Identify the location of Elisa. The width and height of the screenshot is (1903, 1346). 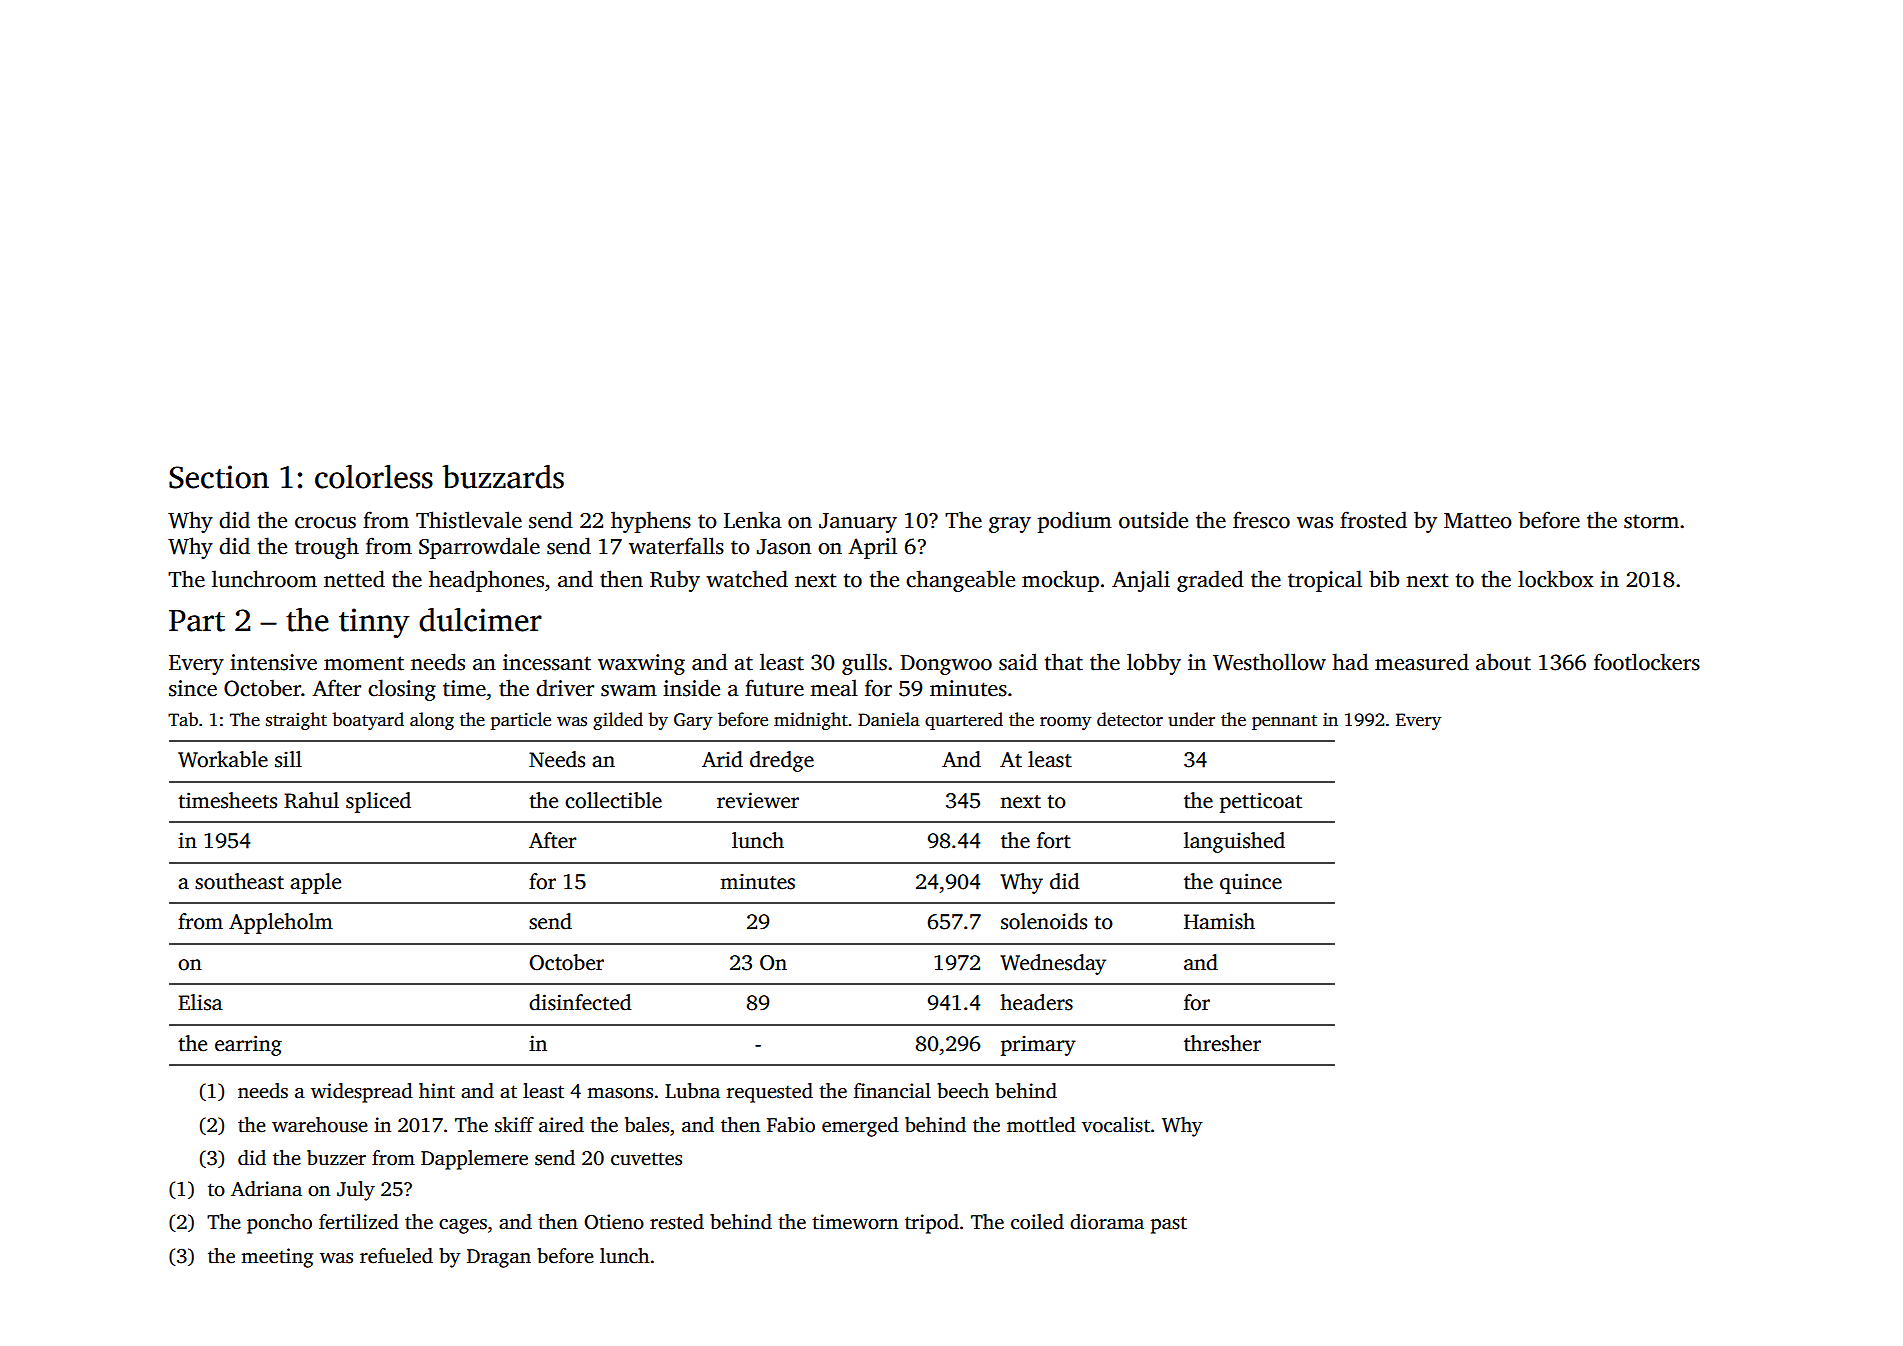
(200, 1002).
